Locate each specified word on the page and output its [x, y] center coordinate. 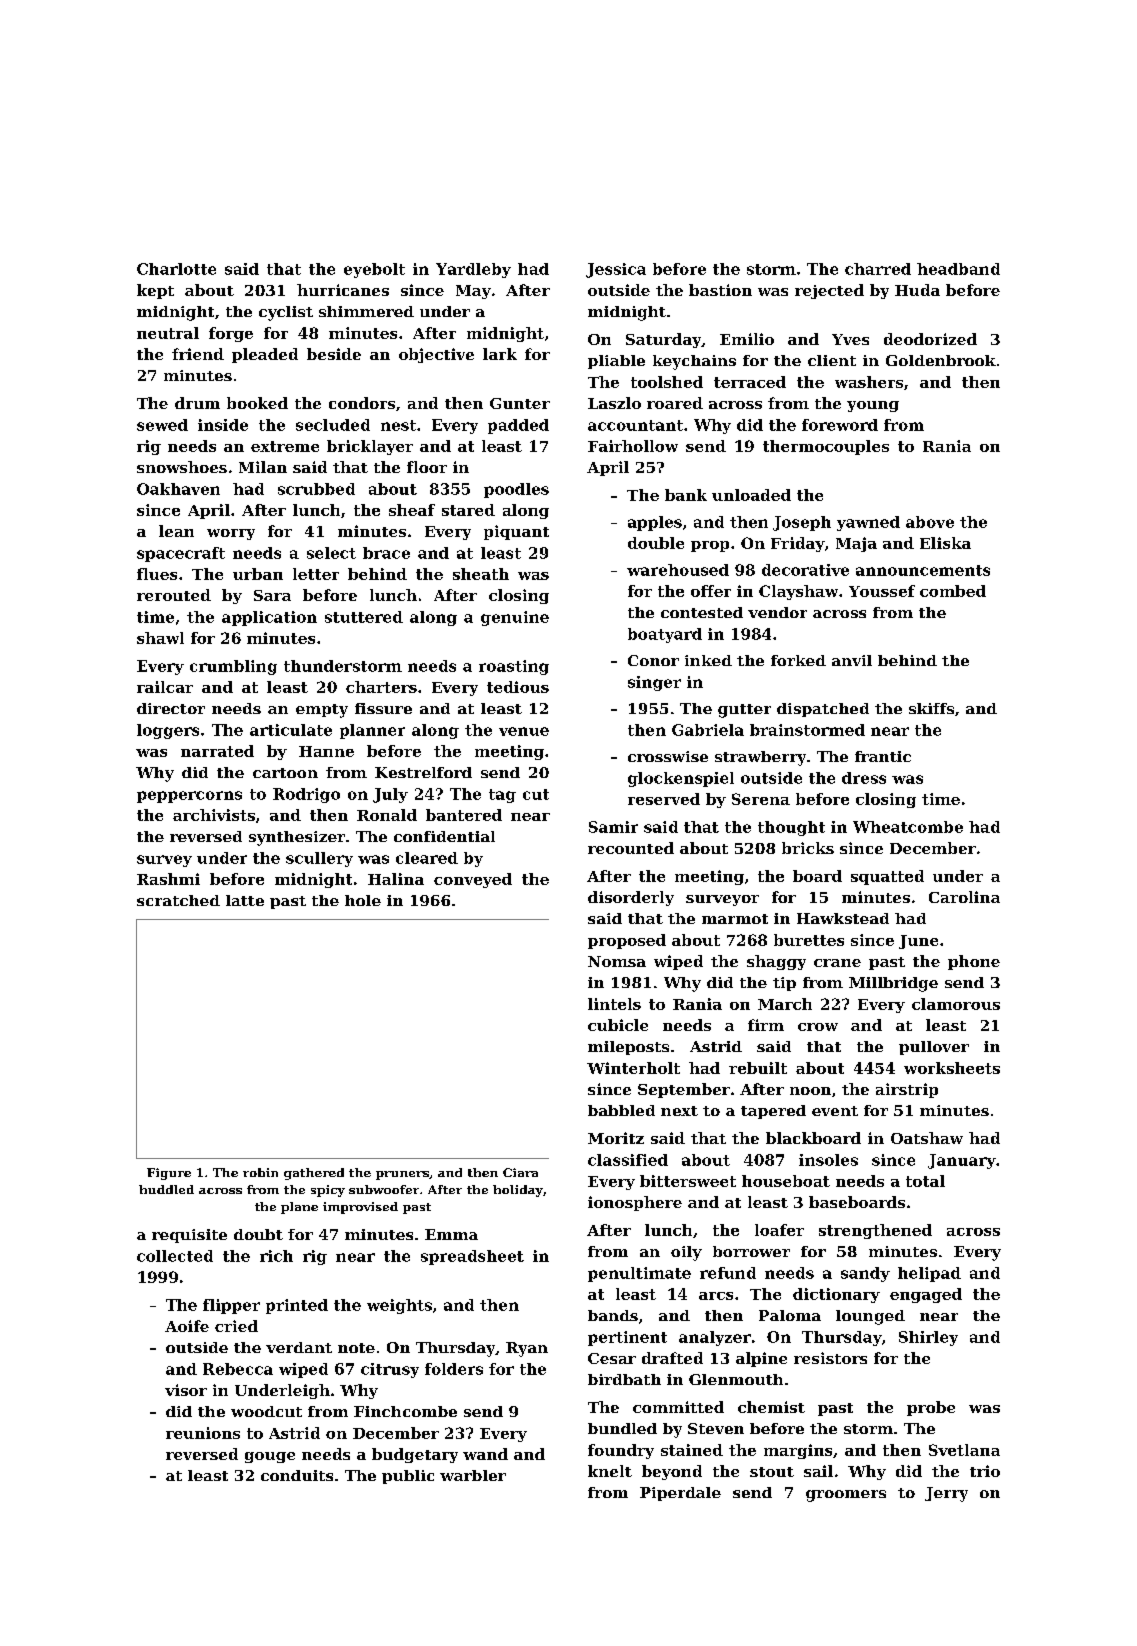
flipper [231, 1306]
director [171, 708]
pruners [402, 1175]
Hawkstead [843, 918]
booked [257, 403]
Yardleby [473, 270]
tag [502, 796]
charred [878, 269]
